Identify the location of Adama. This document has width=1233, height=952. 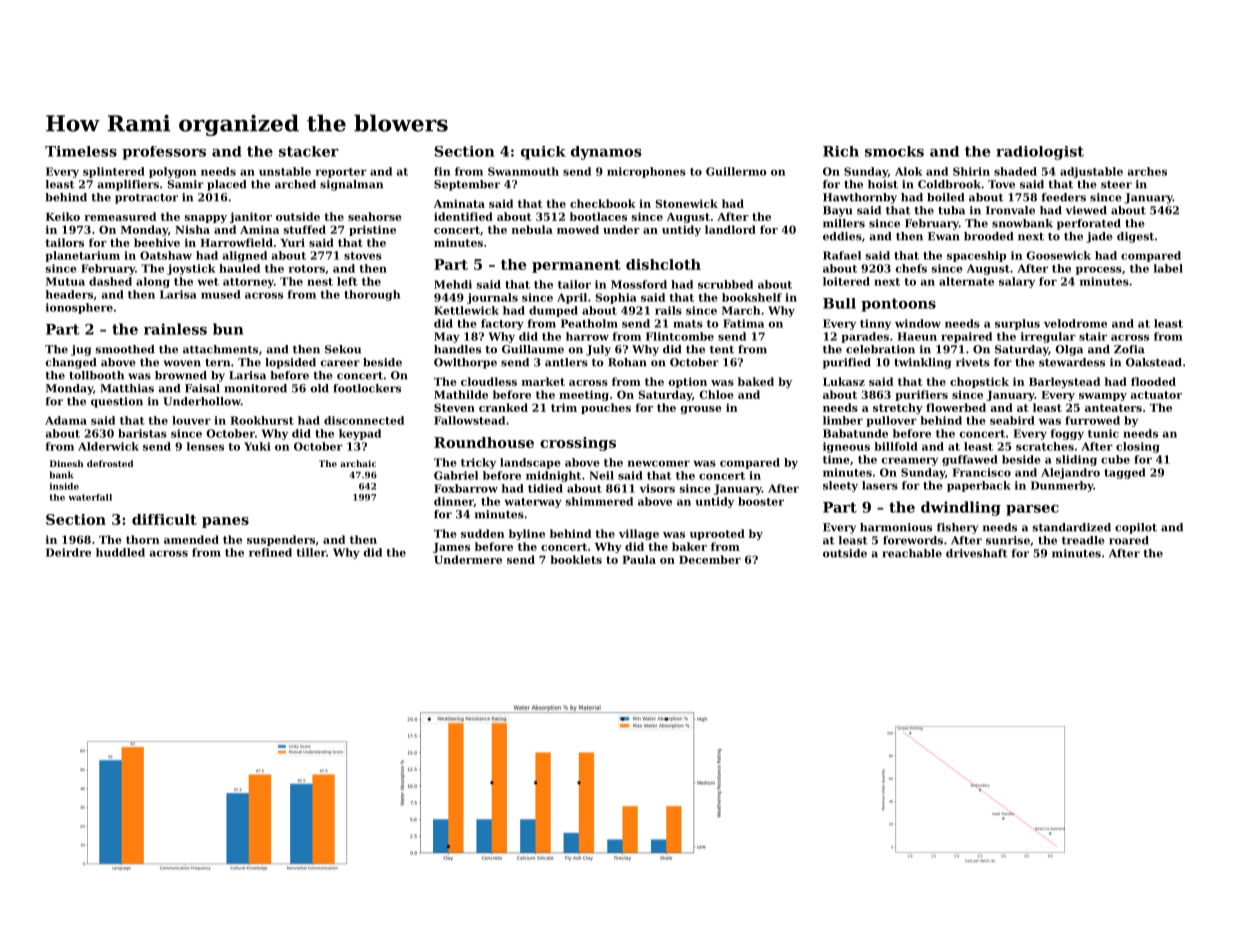
(66, 420).
